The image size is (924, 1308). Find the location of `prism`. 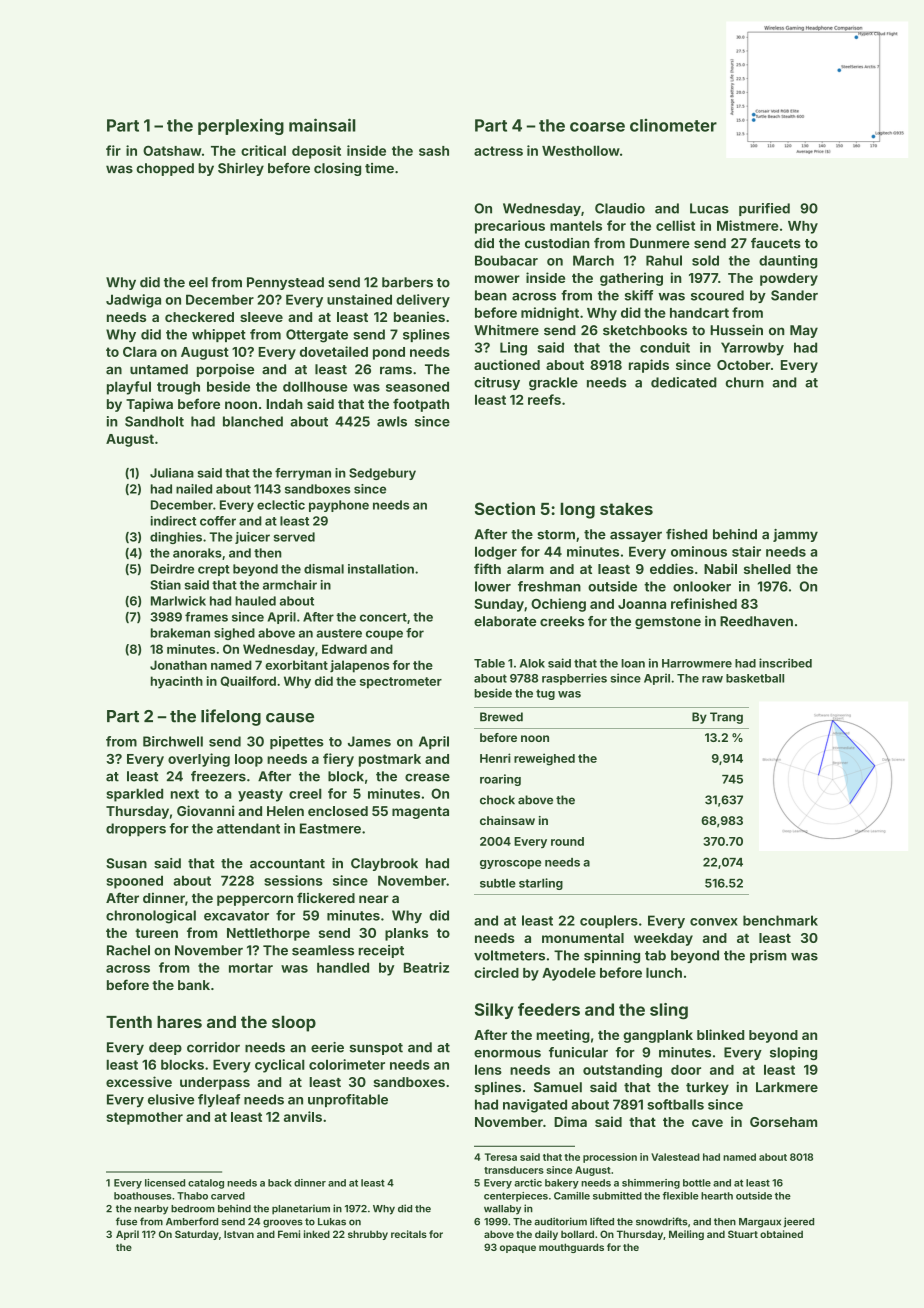

prism is located at coordinates (768, 956).
